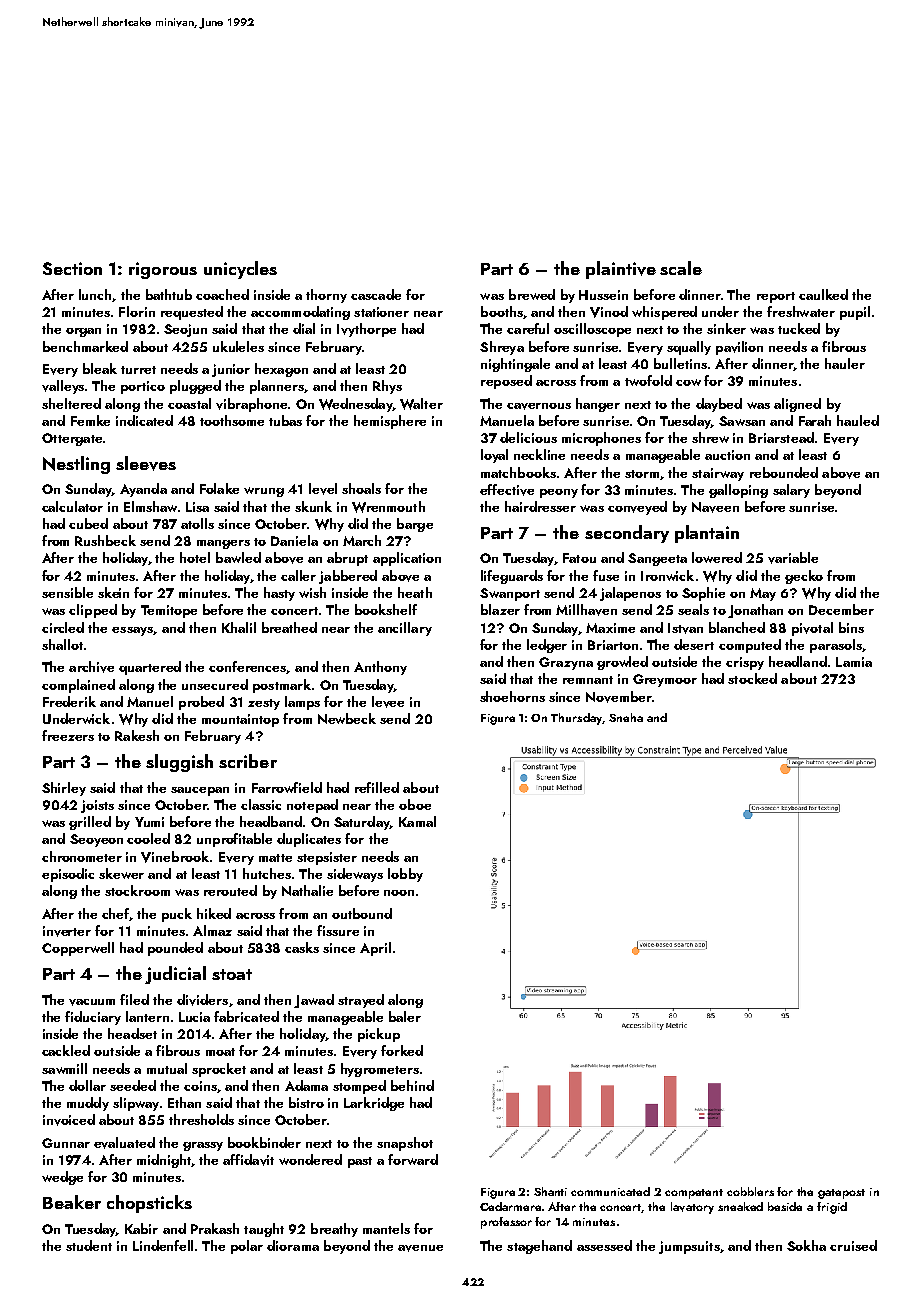 Image resolution: width=924 pixels, height=1308 pixels. I want to click on Lindenfell, so click(163, 1245).
